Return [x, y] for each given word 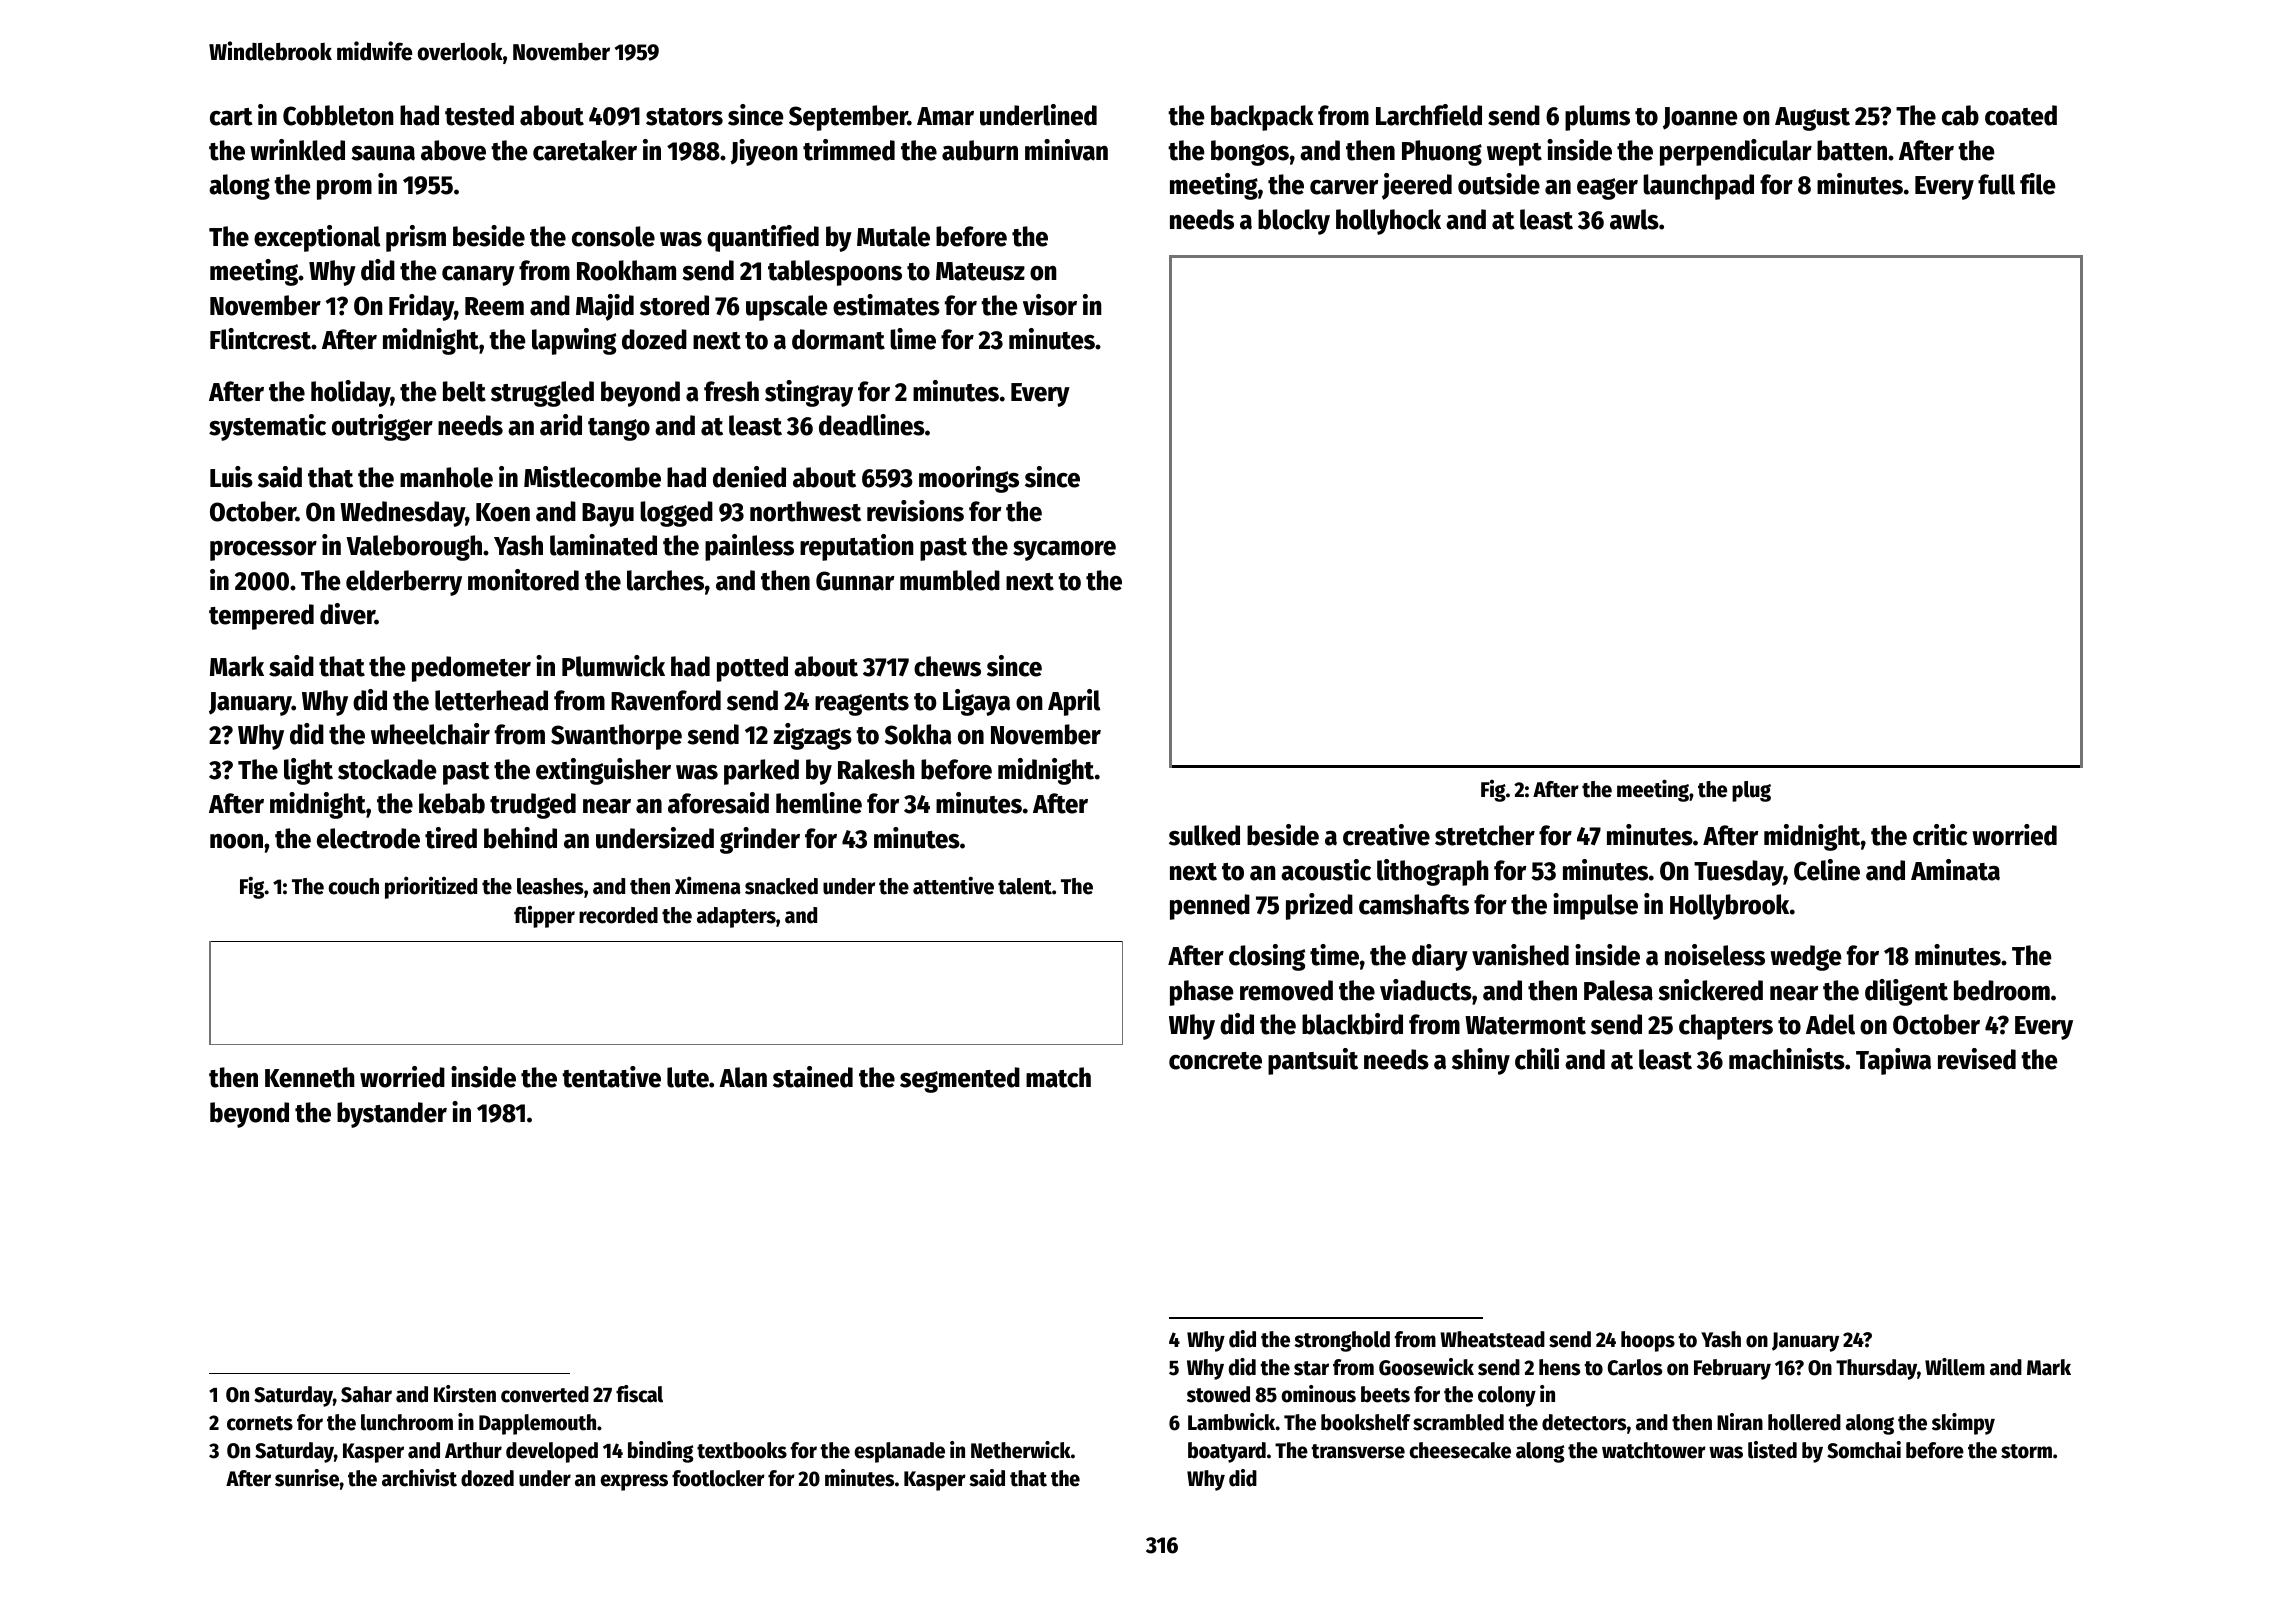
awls [1634, 219]
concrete [1215, 1061]
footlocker [718, 1478]
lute [688, 1077]
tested [479, 115]
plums [1597, 118]
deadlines [872, 425]
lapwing [574, 341]
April [1074, 702]
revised [1977, 1059]
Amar [945, 116]
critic [1940, 835]
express [634, 1482]
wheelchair [430, 734]
